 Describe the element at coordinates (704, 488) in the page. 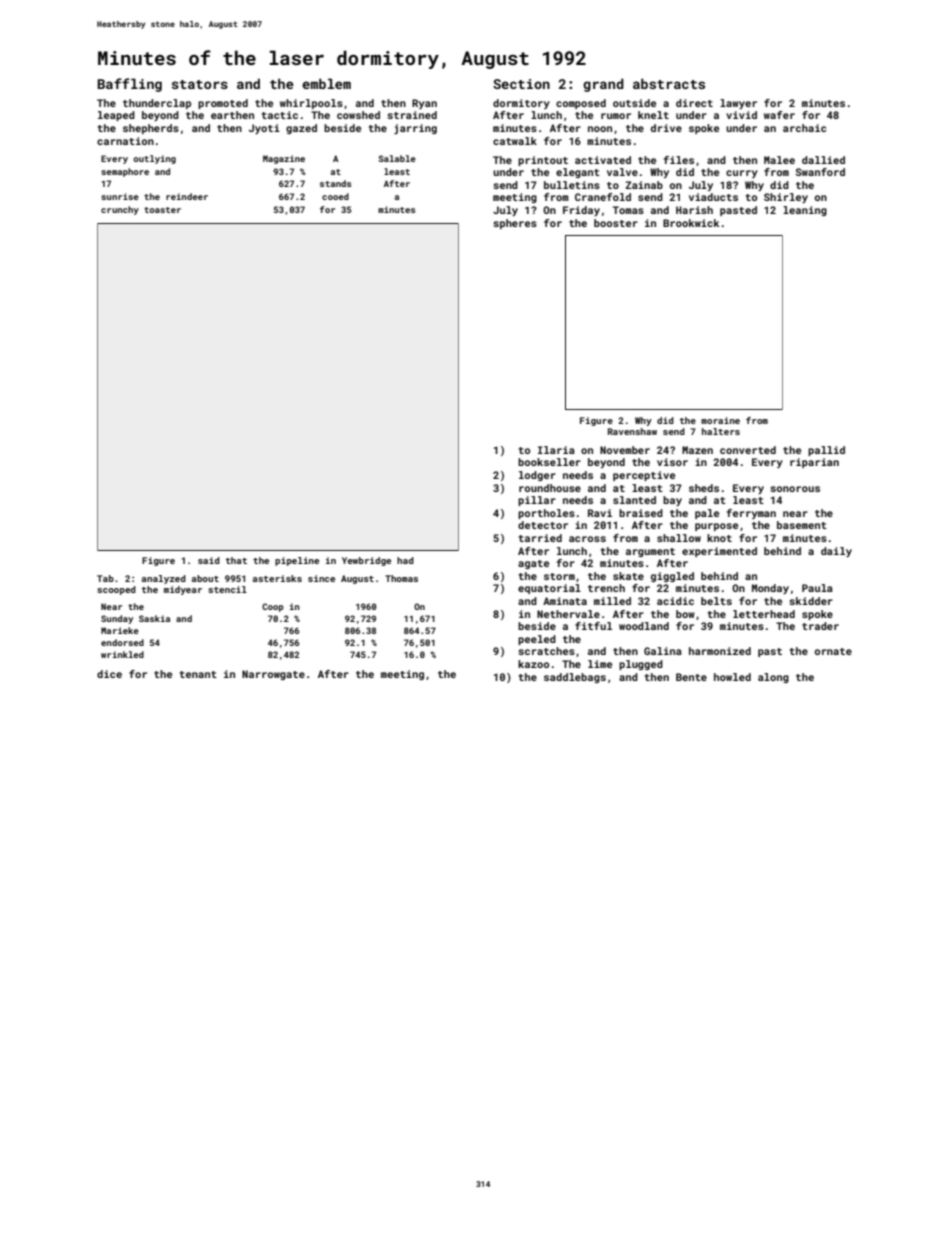

I see `sheds` at that location.
